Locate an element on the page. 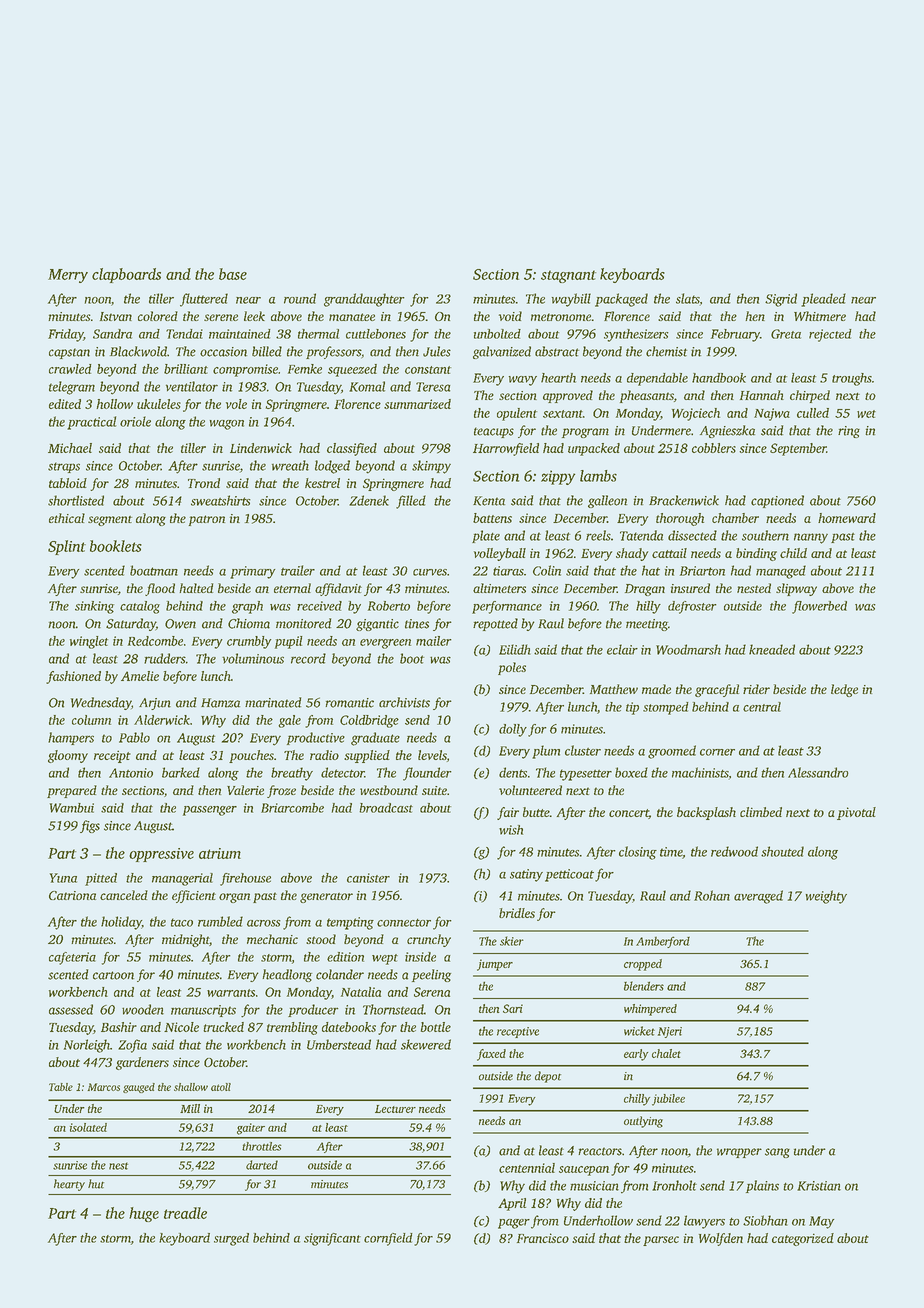  isolated is located at coordinates (88, 1127).
